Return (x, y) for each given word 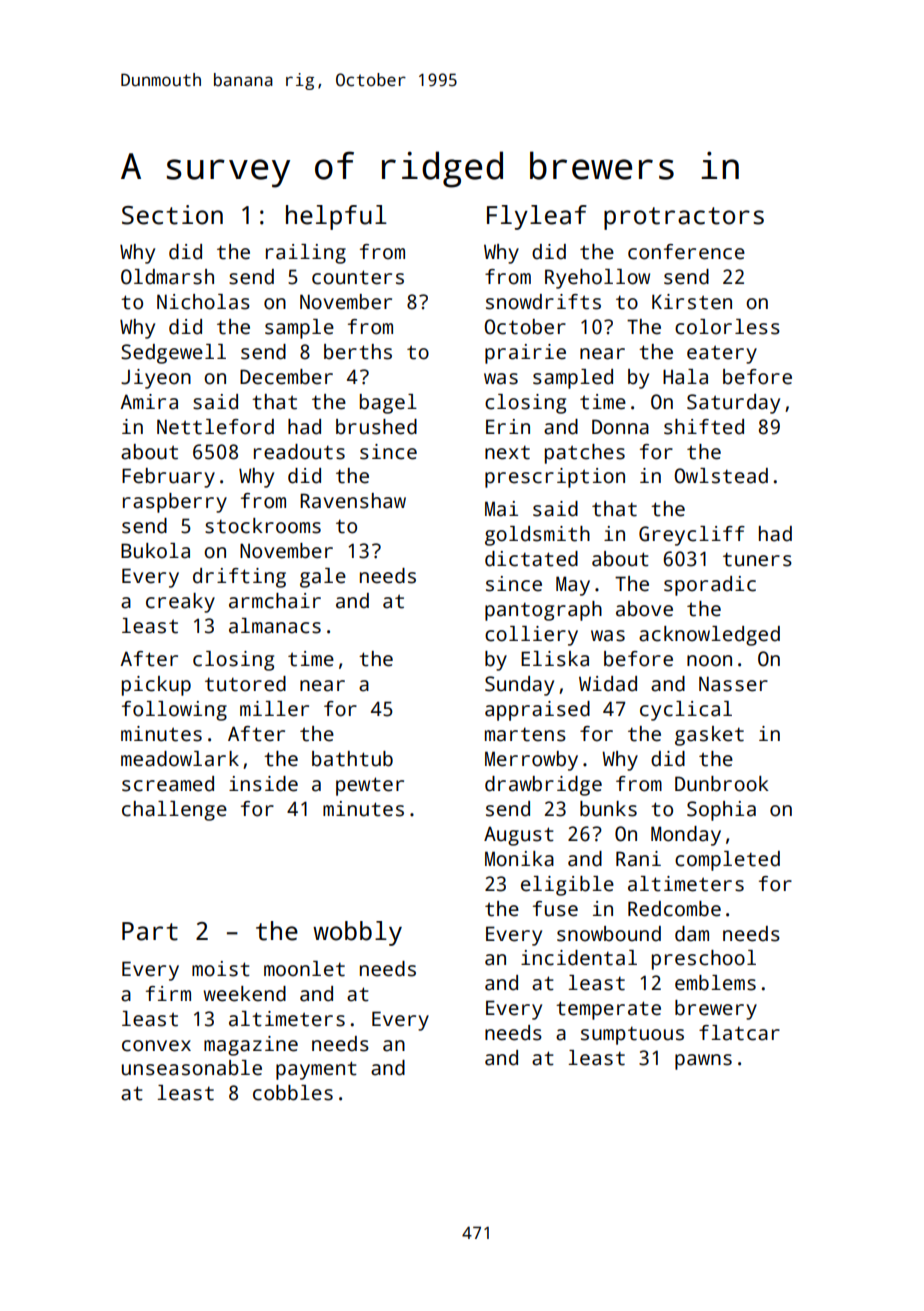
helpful (336, 217)
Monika (519, 859)
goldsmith (537, 536)
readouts (299, 452)
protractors (684, 218)
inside (263, 784)
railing (306, 254)
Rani (638, 859)
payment (316, 1070)
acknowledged (709, 636)
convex (156, 1046)
